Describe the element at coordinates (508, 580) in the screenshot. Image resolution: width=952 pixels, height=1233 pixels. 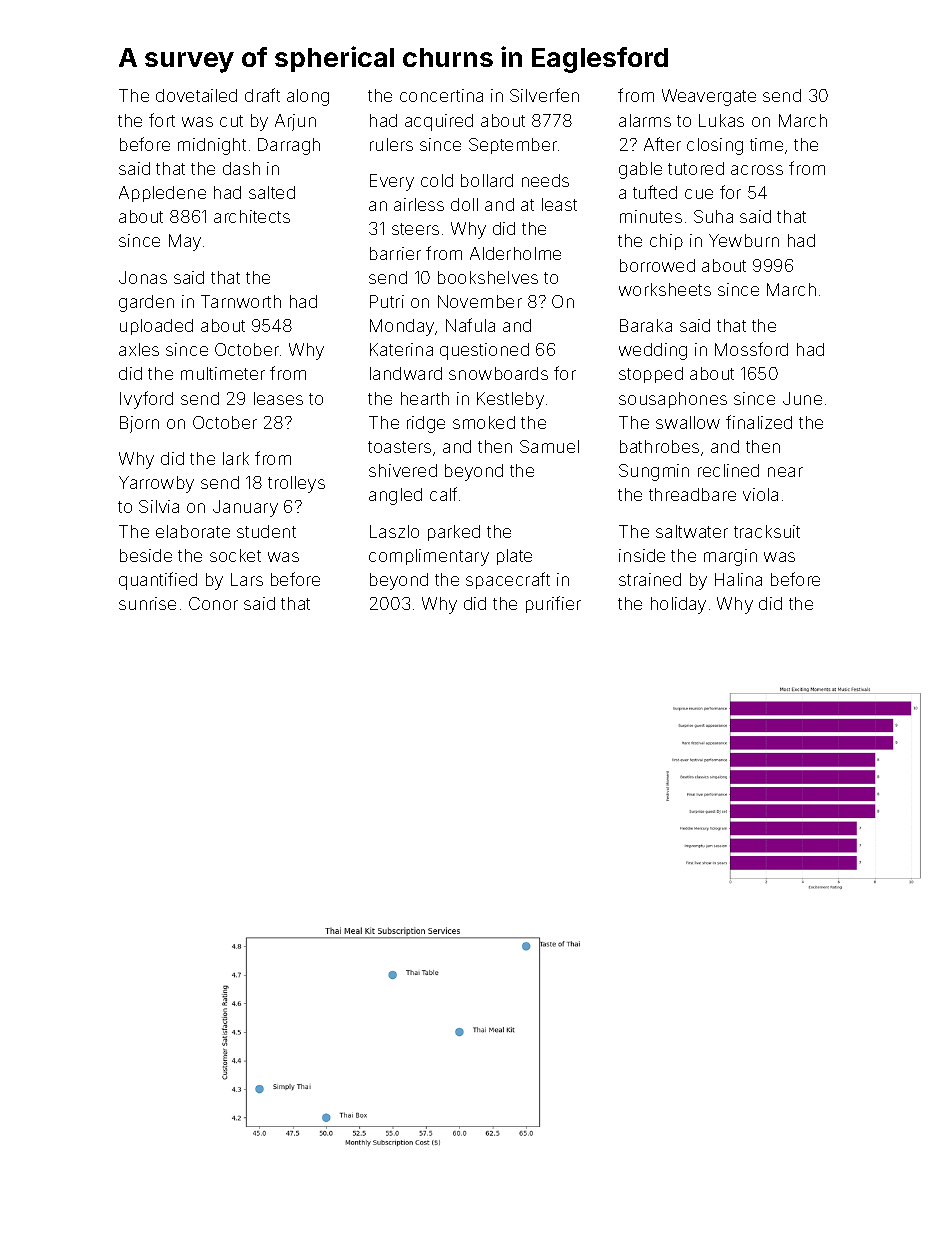
I see `spacecraft` at that location.
